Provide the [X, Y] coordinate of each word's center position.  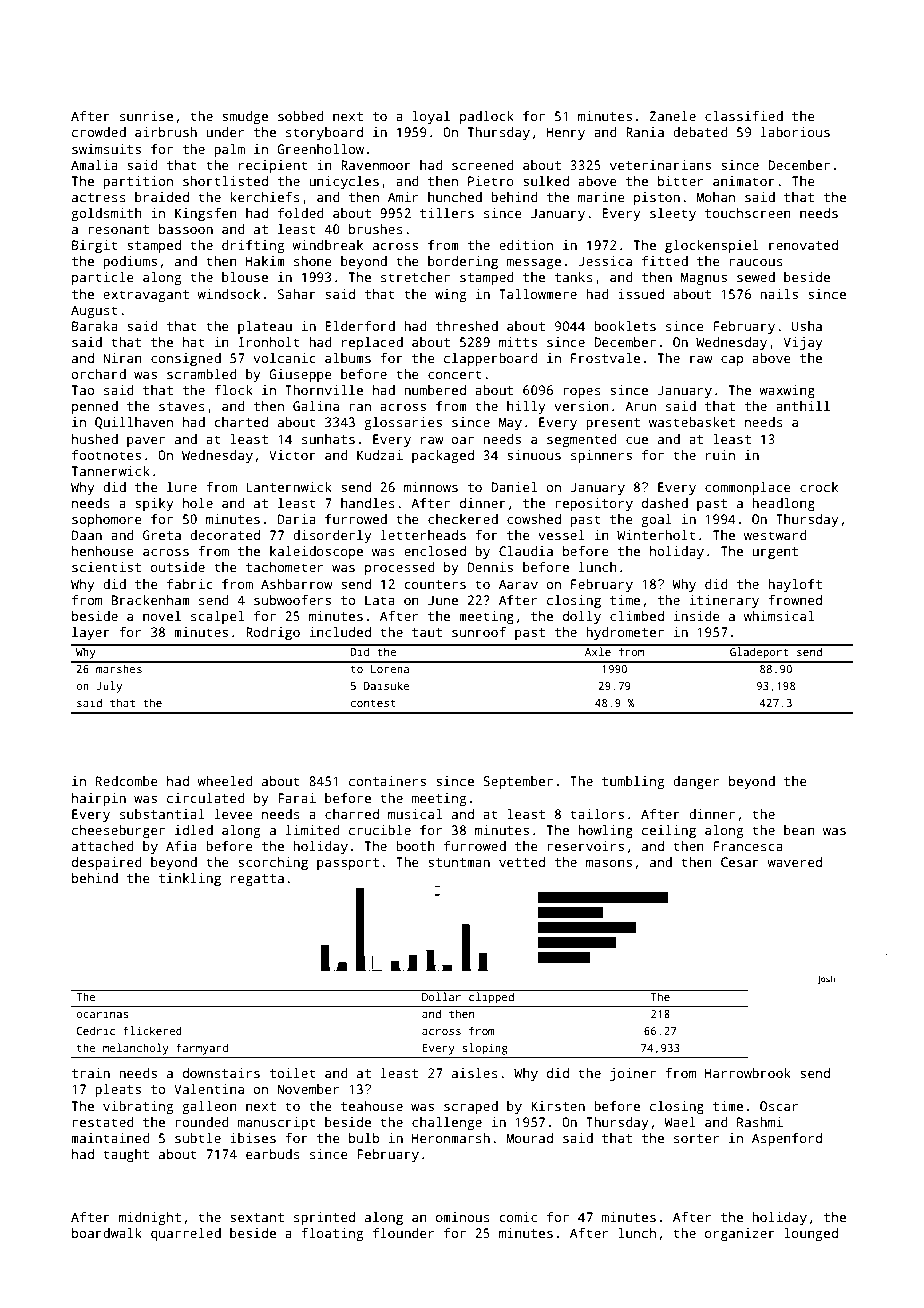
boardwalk [107, 1233]
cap [732, 361]
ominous [463, 1217]
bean [799, 830]
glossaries [403, 423]
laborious [795, 132]
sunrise [146, 116]
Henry [566, 133]
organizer [740, 1234]
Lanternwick [289, 487]
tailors [597, 814]
